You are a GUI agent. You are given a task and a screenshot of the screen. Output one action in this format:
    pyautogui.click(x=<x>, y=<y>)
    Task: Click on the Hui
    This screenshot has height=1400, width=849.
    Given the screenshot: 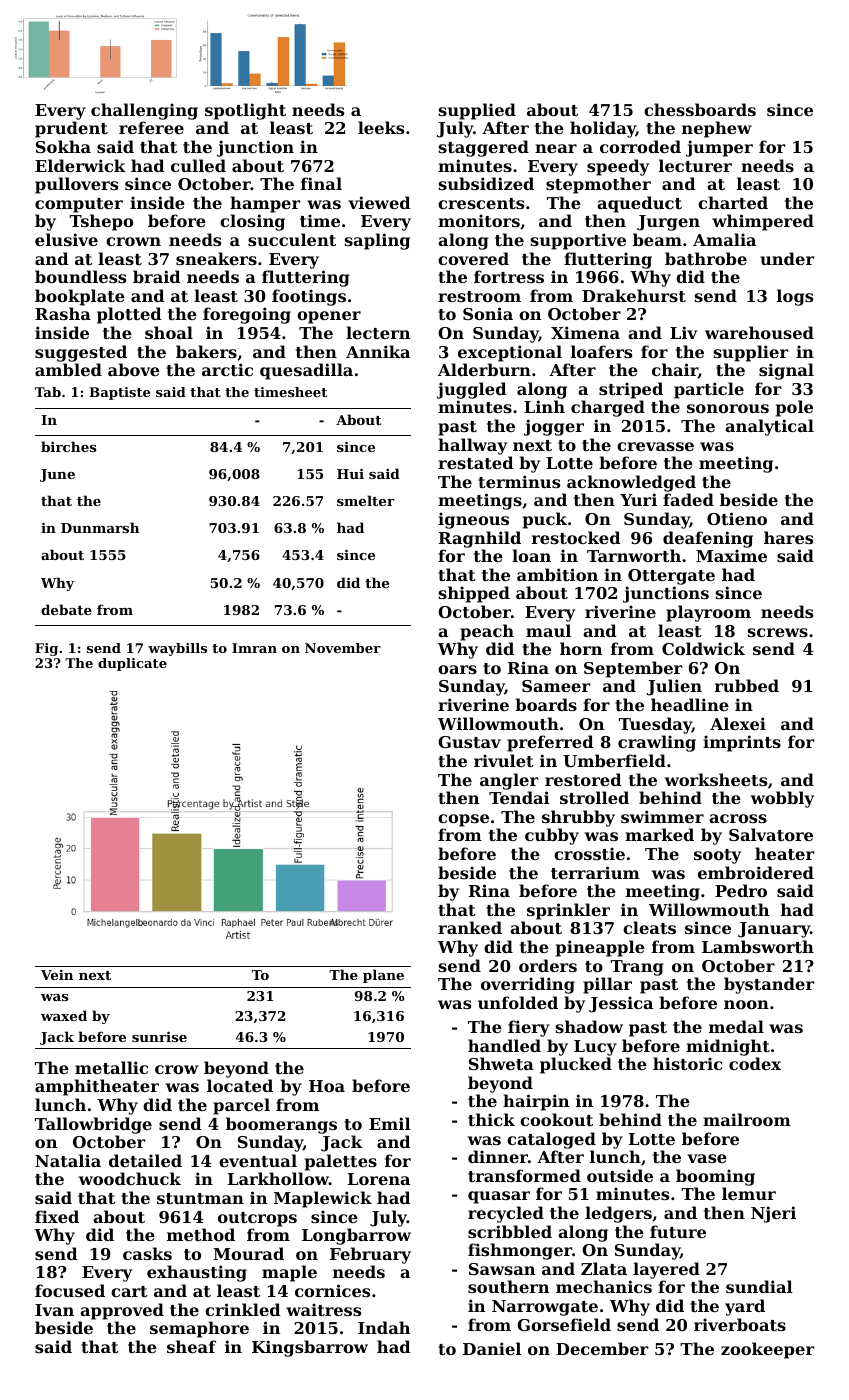 What is the action you would take?
    pyautogui.click(x=350, y=474)
